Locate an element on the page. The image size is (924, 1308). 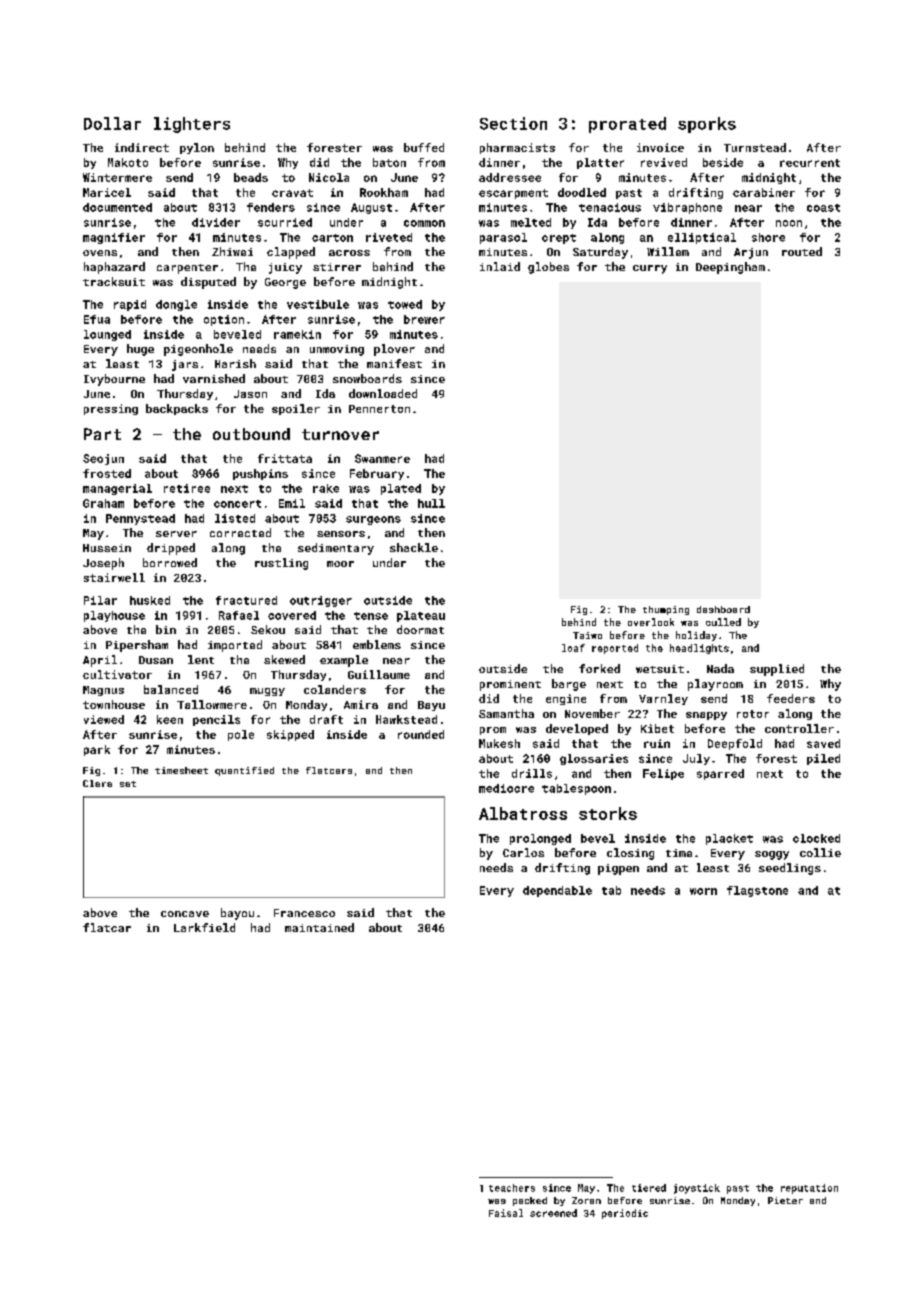
Section is located at coordinates (513, 123).
